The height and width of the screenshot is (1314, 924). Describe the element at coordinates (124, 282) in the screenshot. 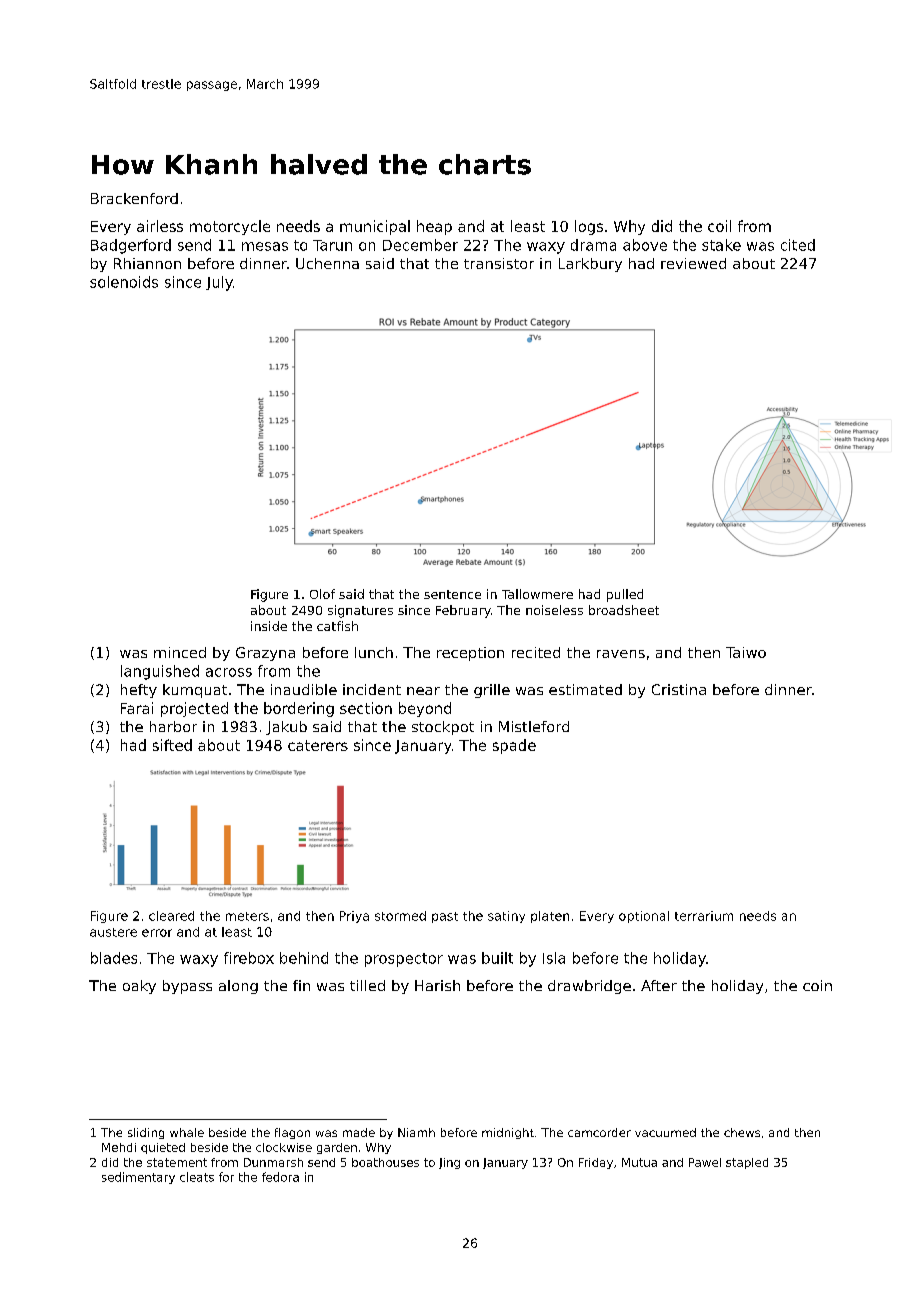

I see `solenoids` at that location.
